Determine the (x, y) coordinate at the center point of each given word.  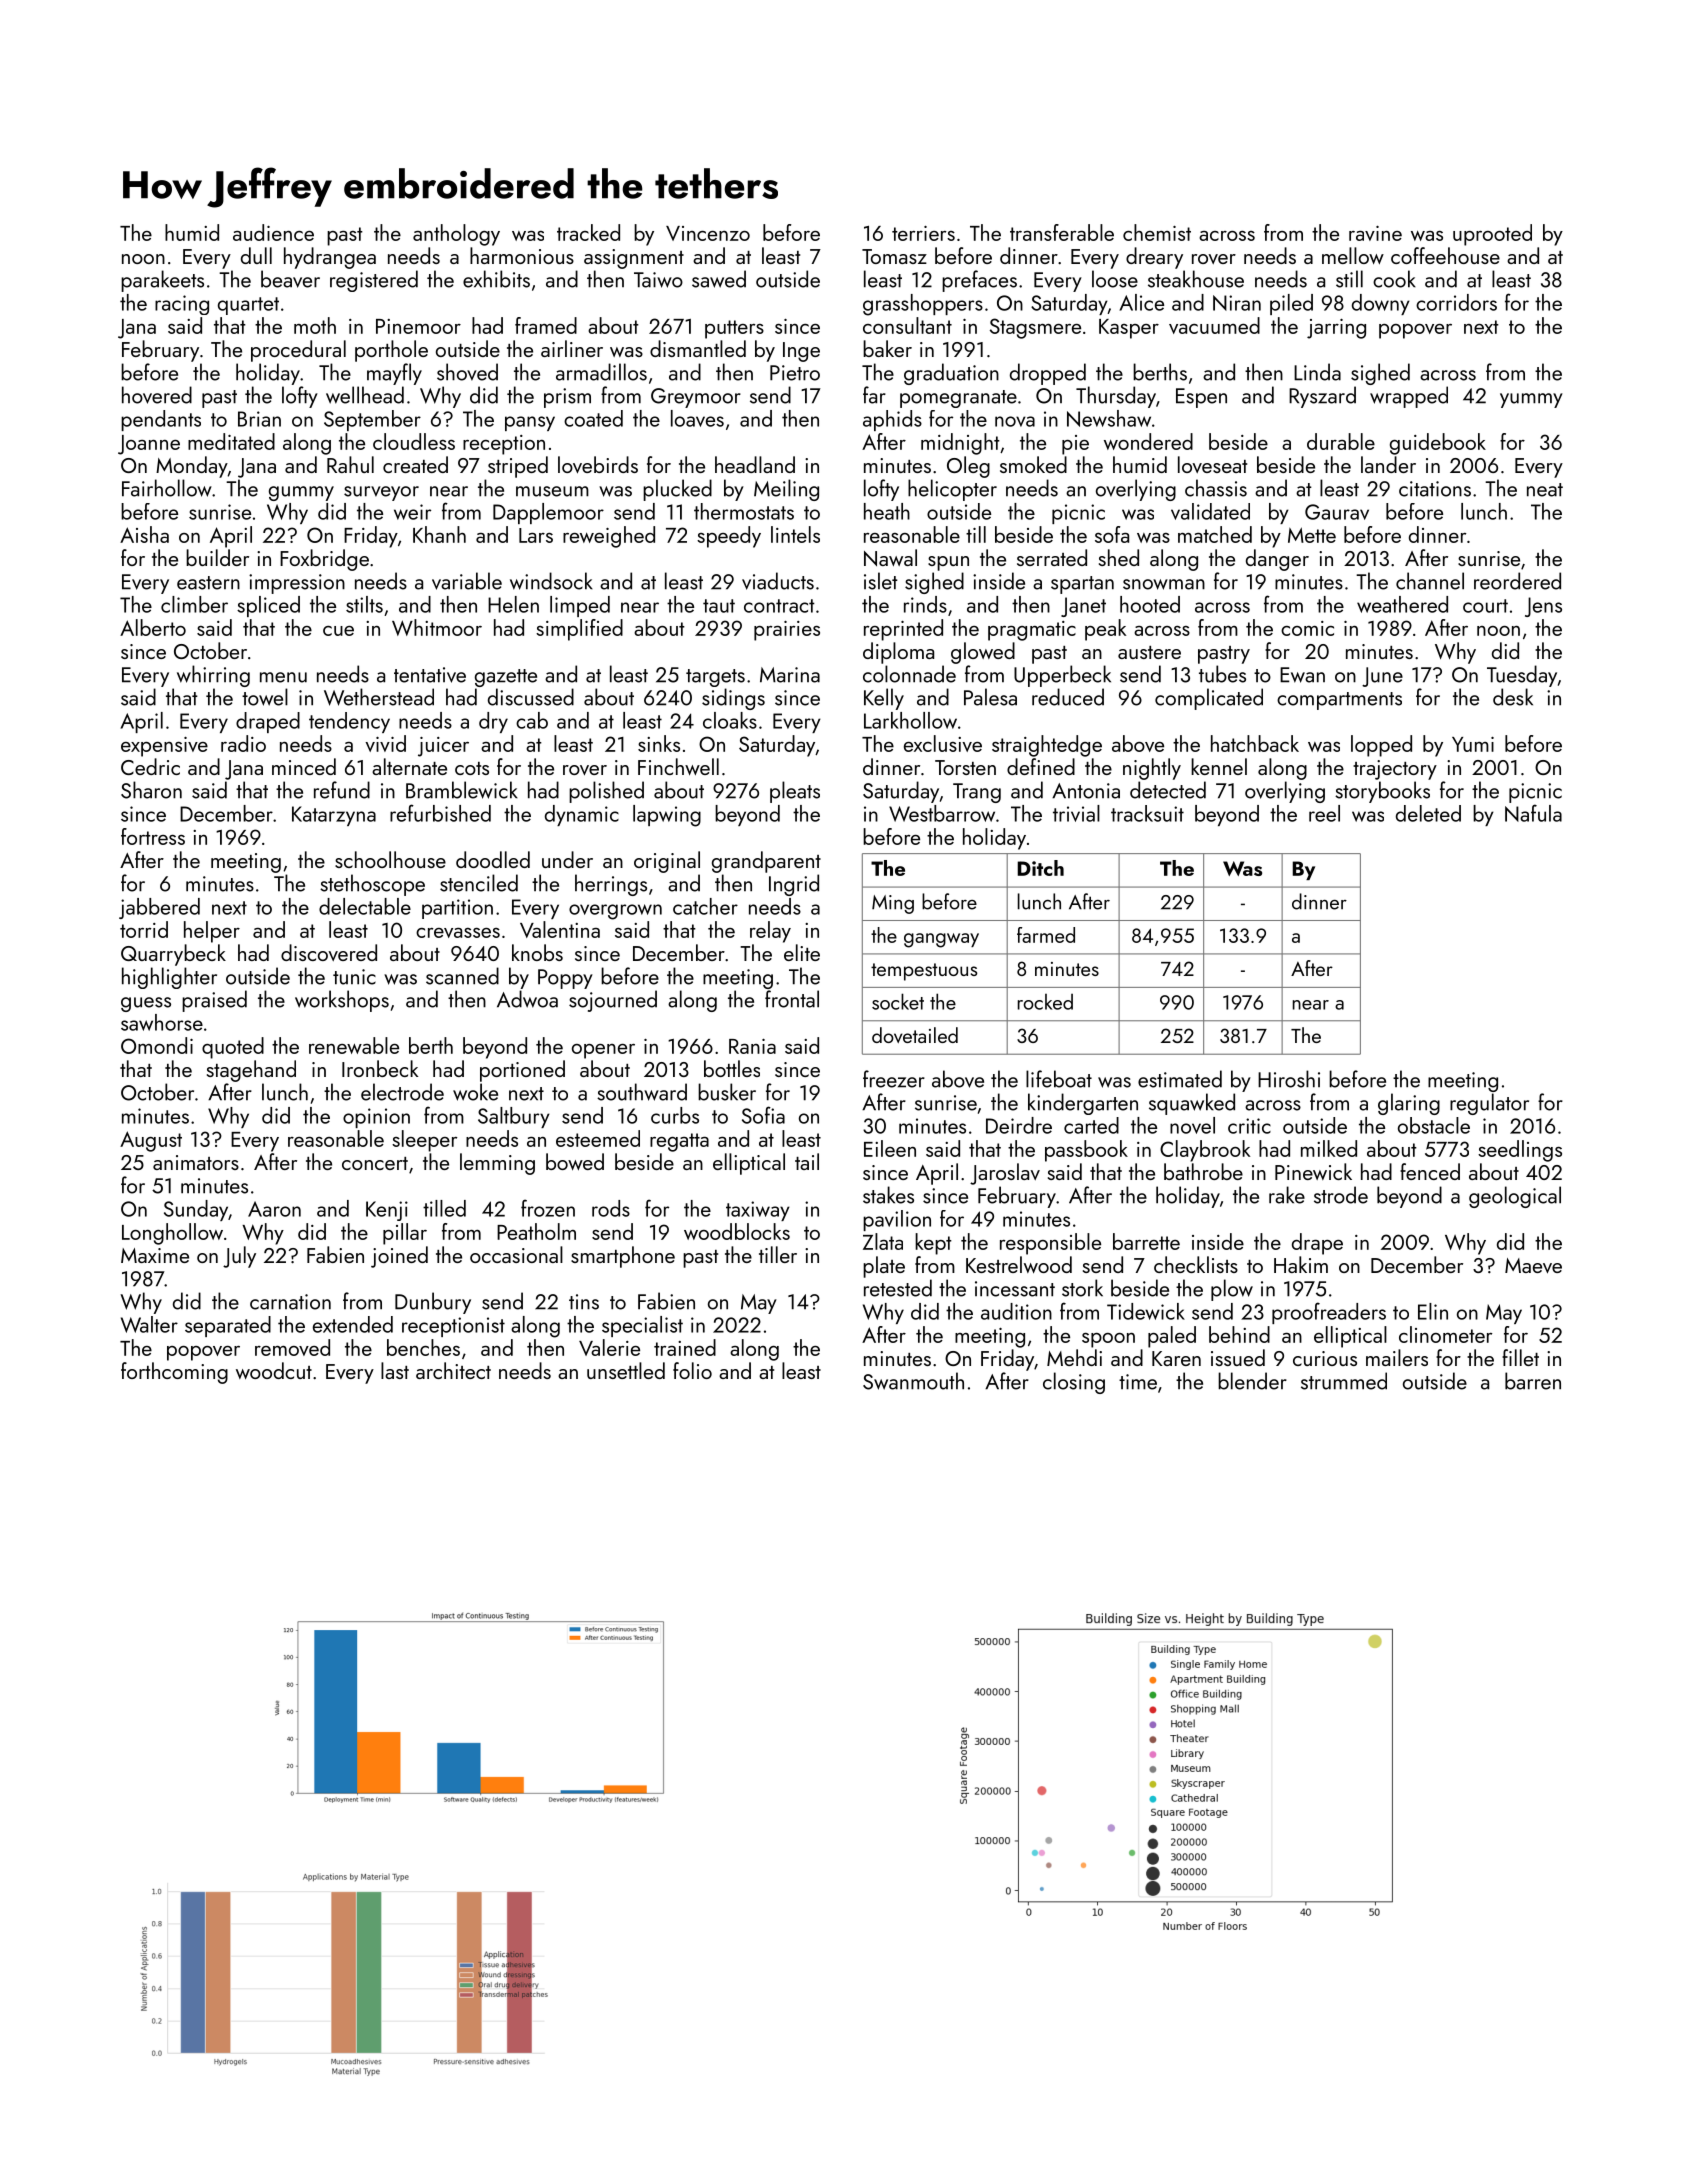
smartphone (623, 1257)
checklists (1196, 1264)
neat (1545, 490)
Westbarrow (942, 813)
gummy (301, 493)
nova (1015, 421)
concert (375, 1163)
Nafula (1533, 813)
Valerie (609, 1347)
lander (1388, 464)
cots (472, 768)
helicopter (952, 490)
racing (182, 305)
